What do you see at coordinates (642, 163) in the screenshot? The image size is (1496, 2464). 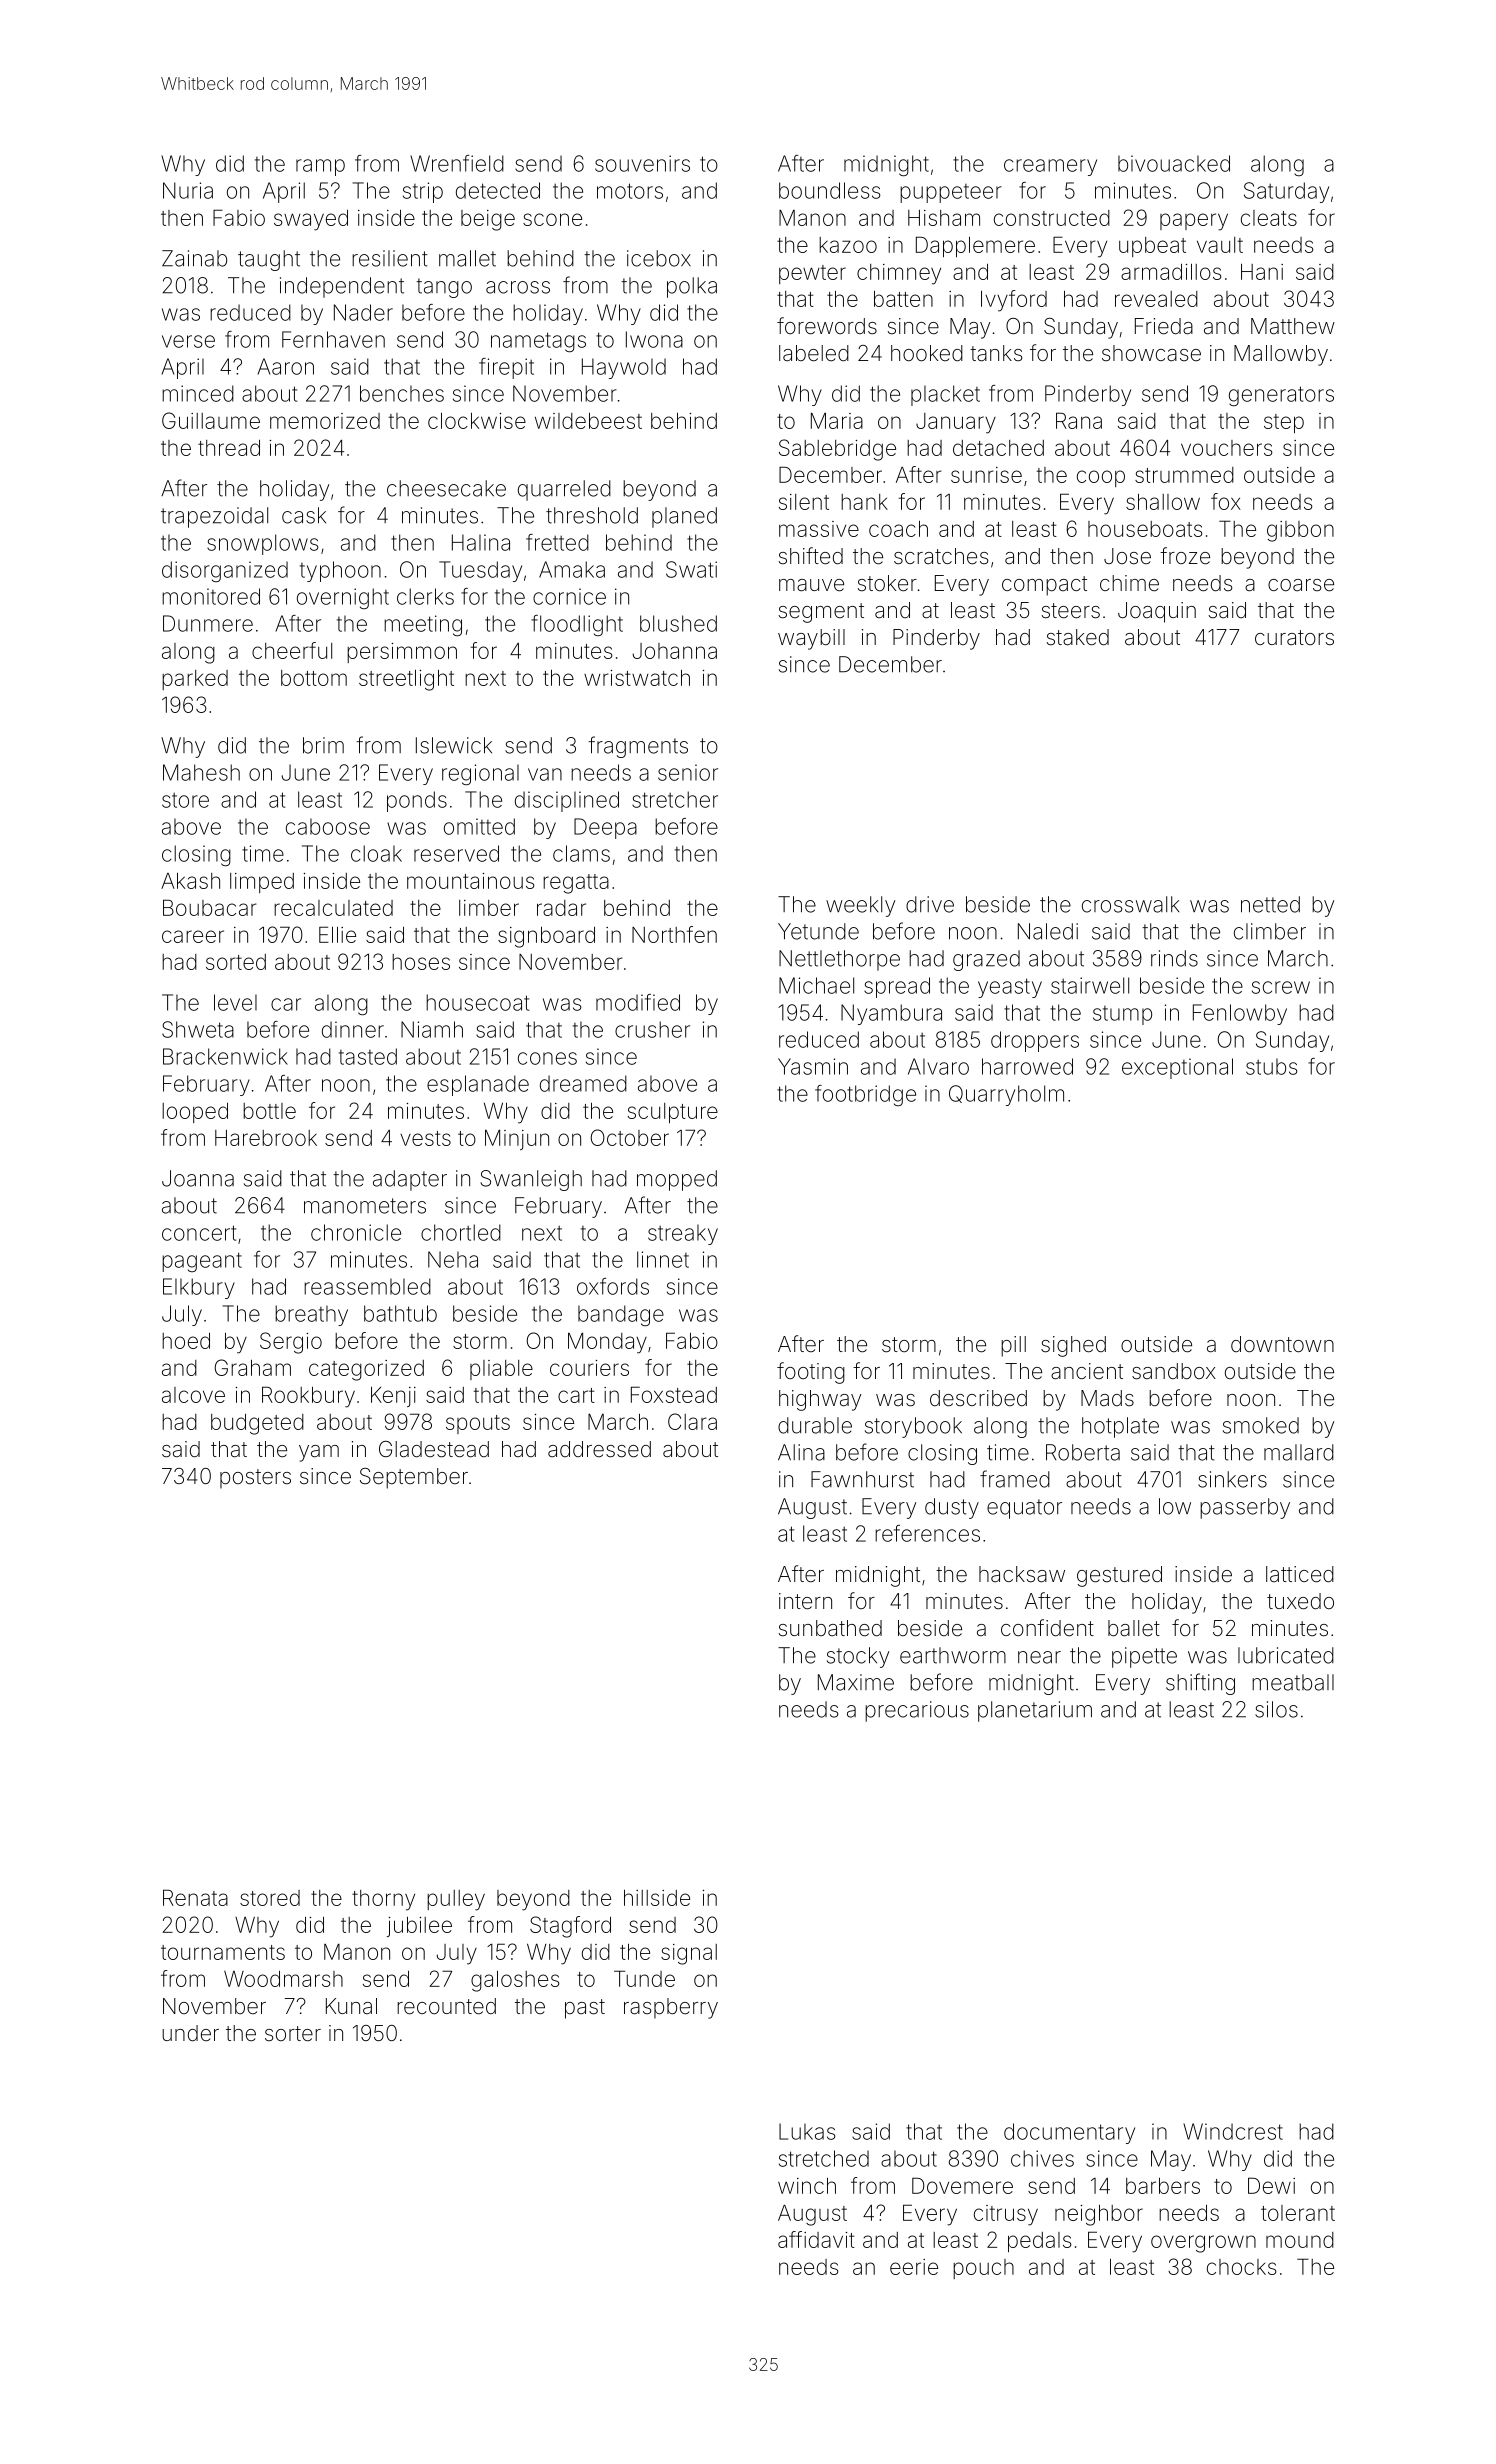 I see `souvenirs` at bounding box center [642, 163].
